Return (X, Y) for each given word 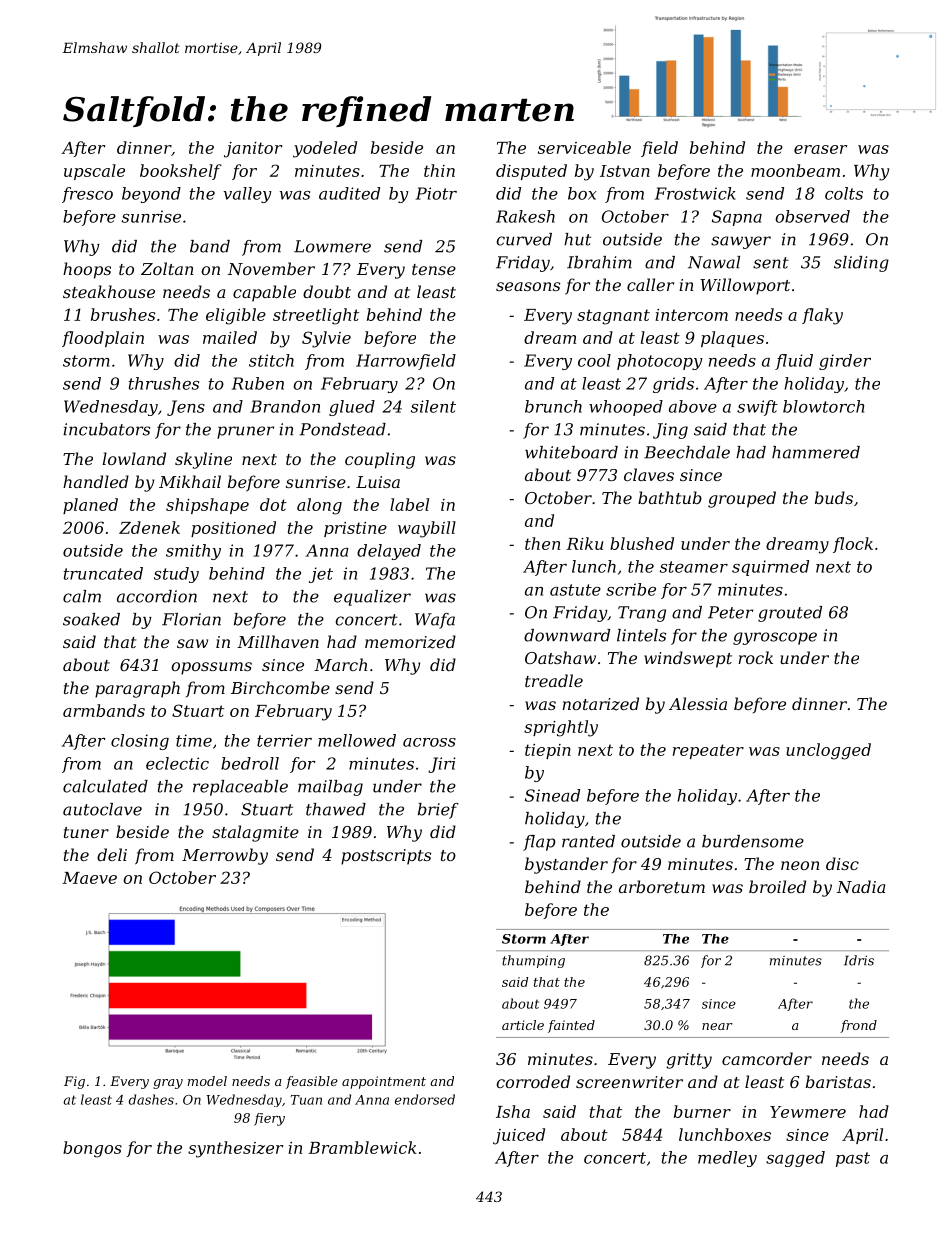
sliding (861, 264)
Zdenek (149, 527)
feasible (312, 1082)
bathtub (670, 497)
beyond (151, 195)
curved (524, 239)
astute (575, 590)
